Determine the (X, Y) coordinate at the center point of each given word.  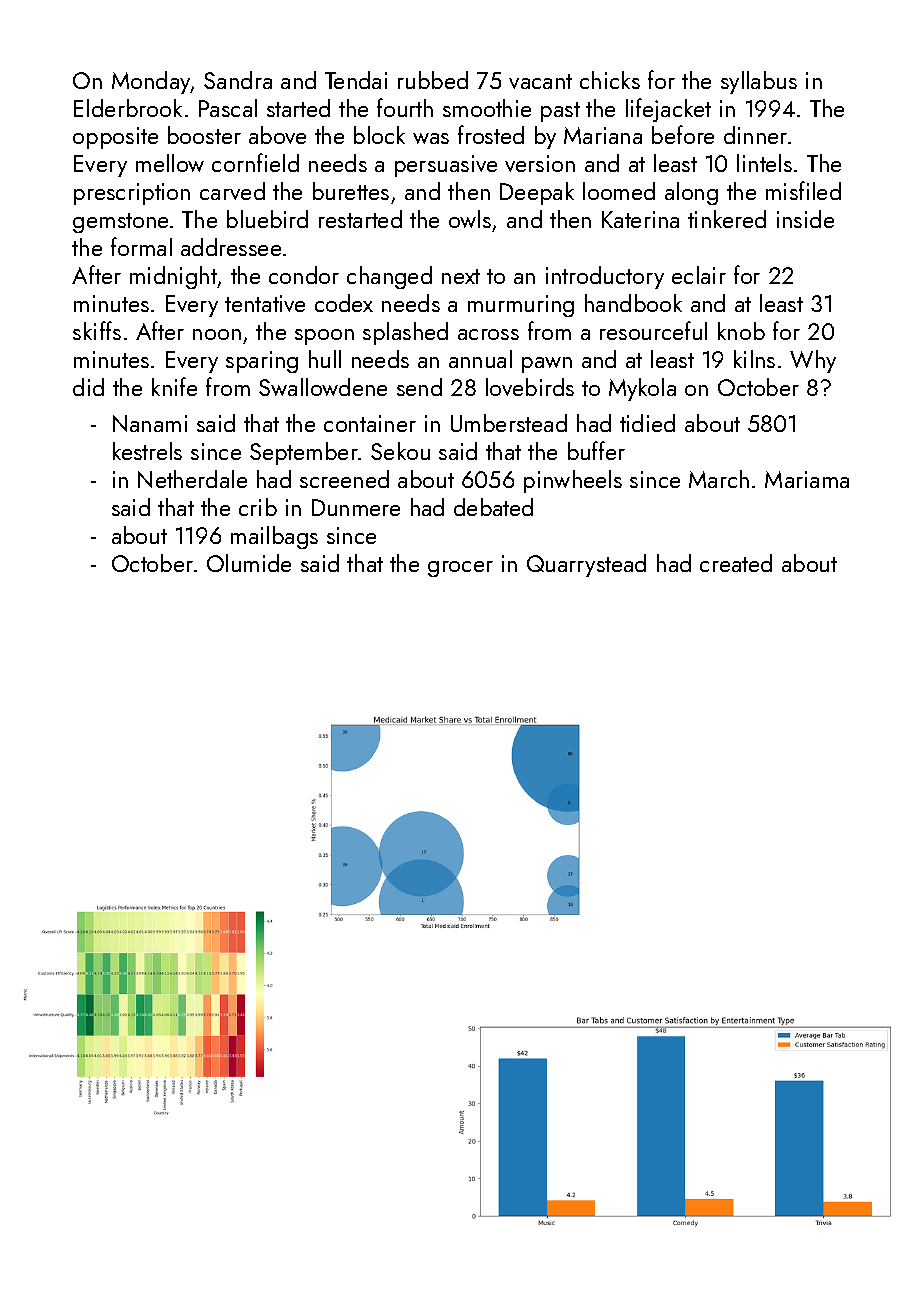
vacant (540, 81)
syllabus (759, 82)
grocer (460, 569)
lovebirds (530, 387)
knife (174, 386)
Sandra (238, 80)
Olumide (249, 563)
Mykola (642, 389)
